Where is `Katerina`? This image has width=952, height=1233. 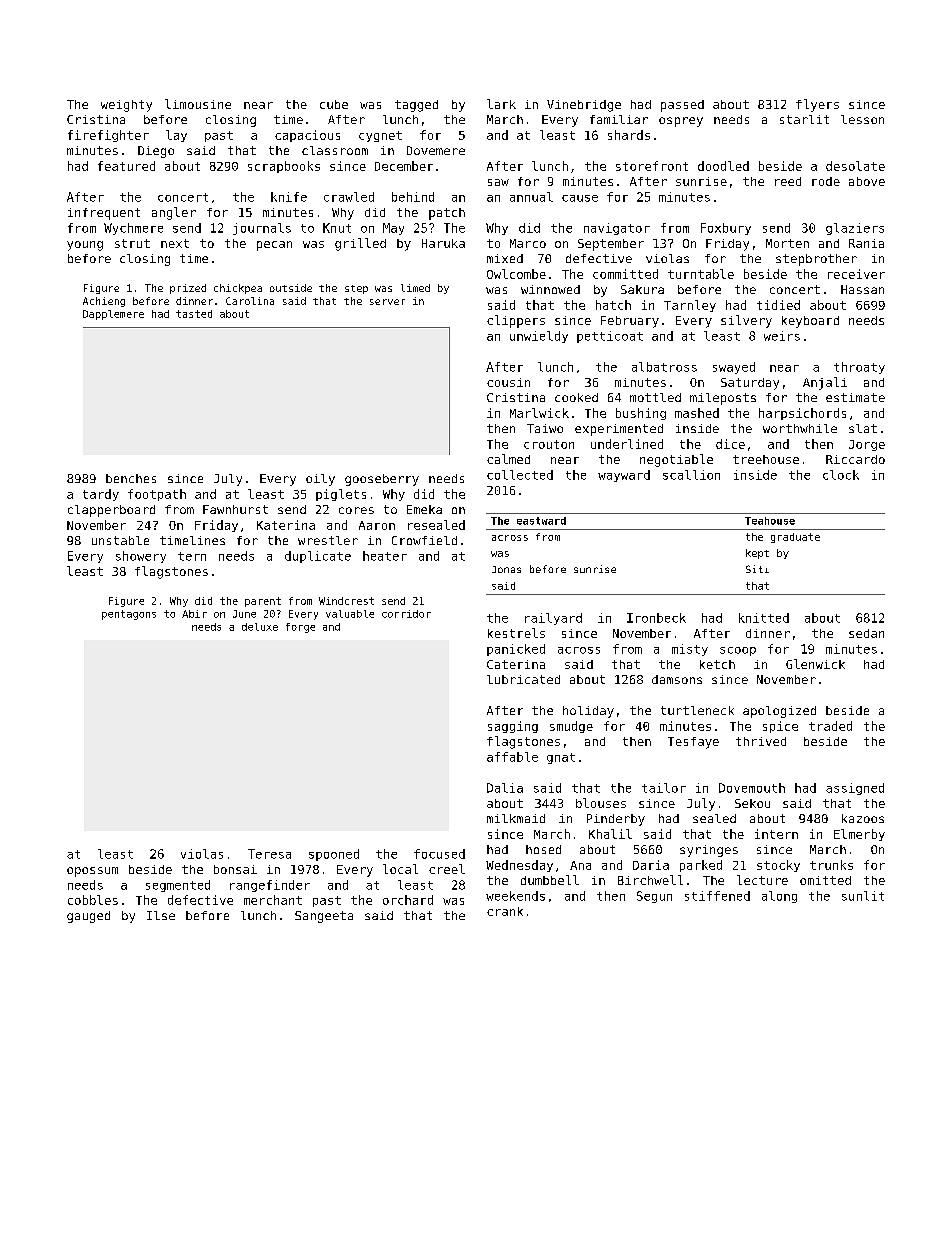 Katerina is located at coordinates (286, 525).
